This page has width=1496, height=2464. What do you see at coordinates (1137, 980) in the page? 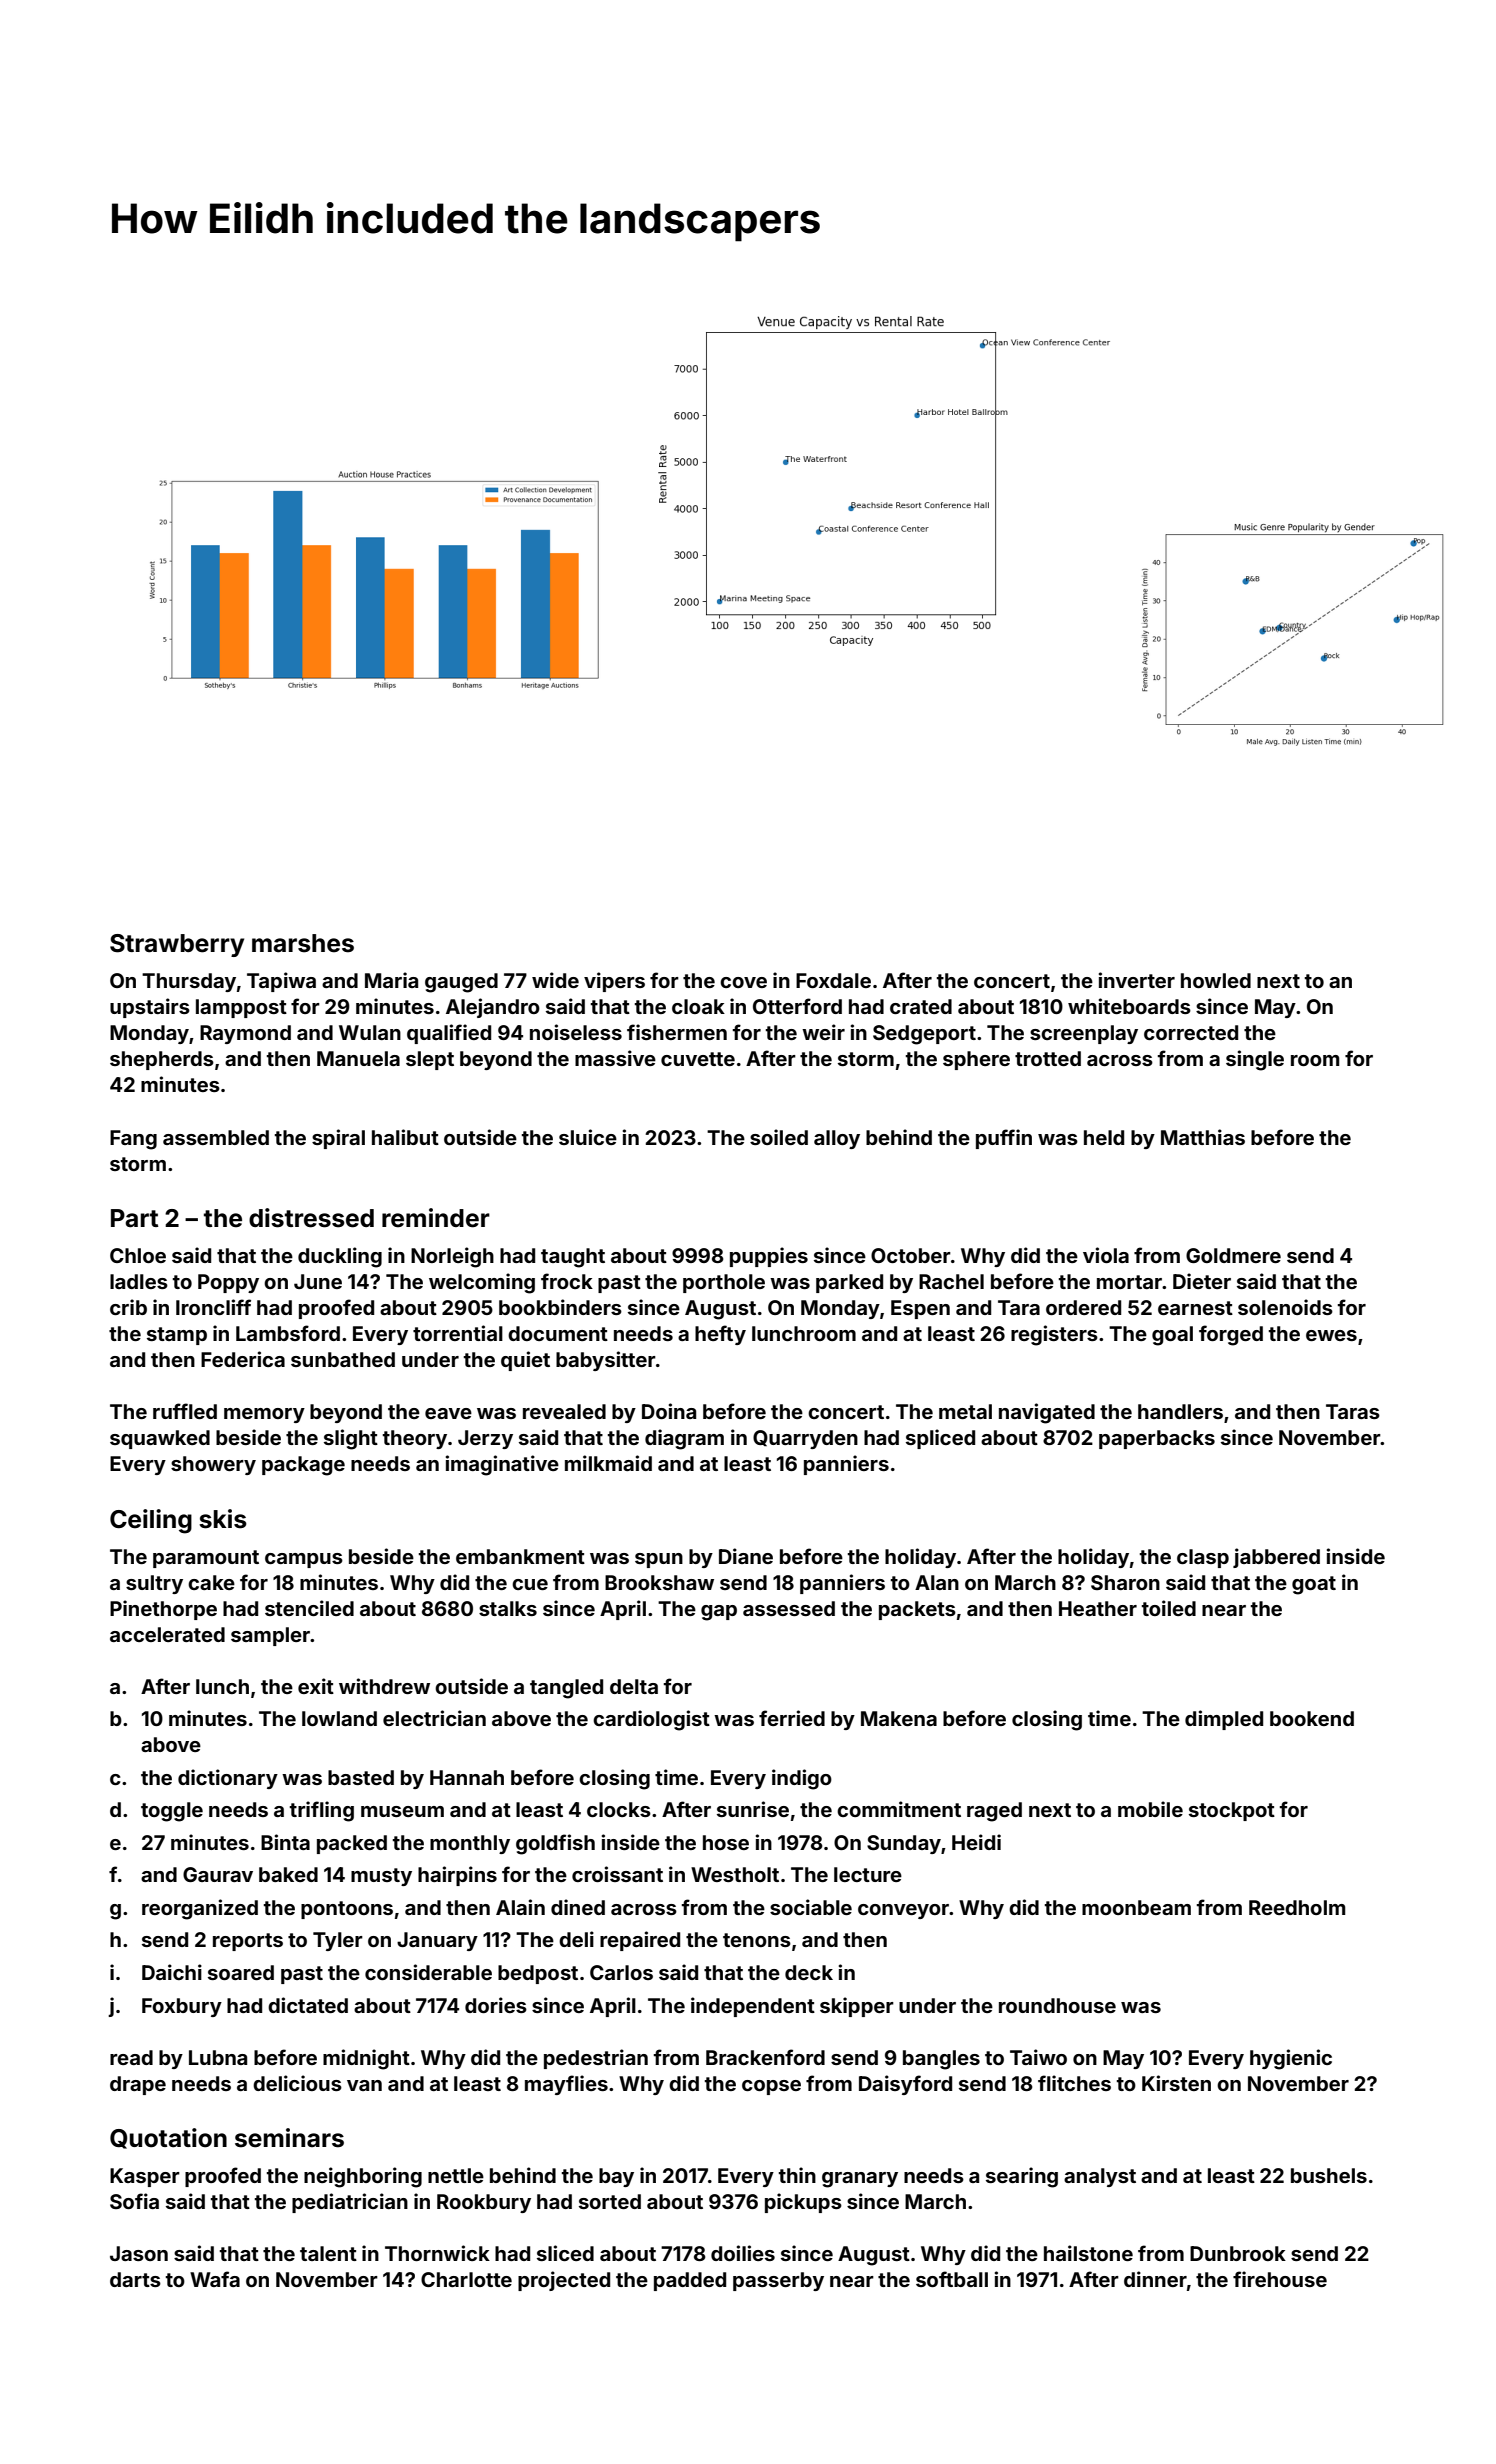
I see `inverter` at bounding box center [1137, 980].
